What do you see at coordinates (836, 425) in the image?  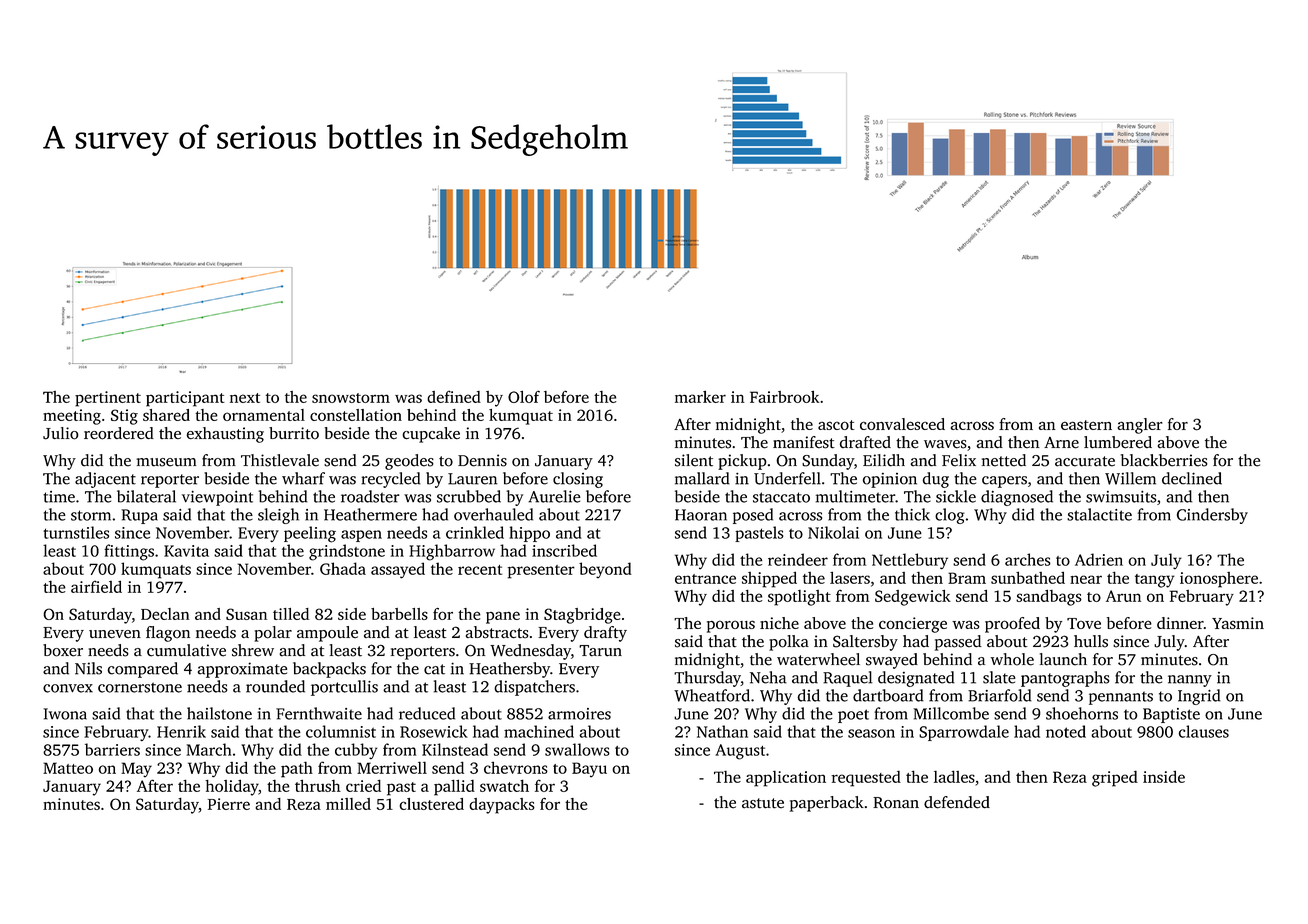 I see `ascot` at bounding box center [836, 425].
